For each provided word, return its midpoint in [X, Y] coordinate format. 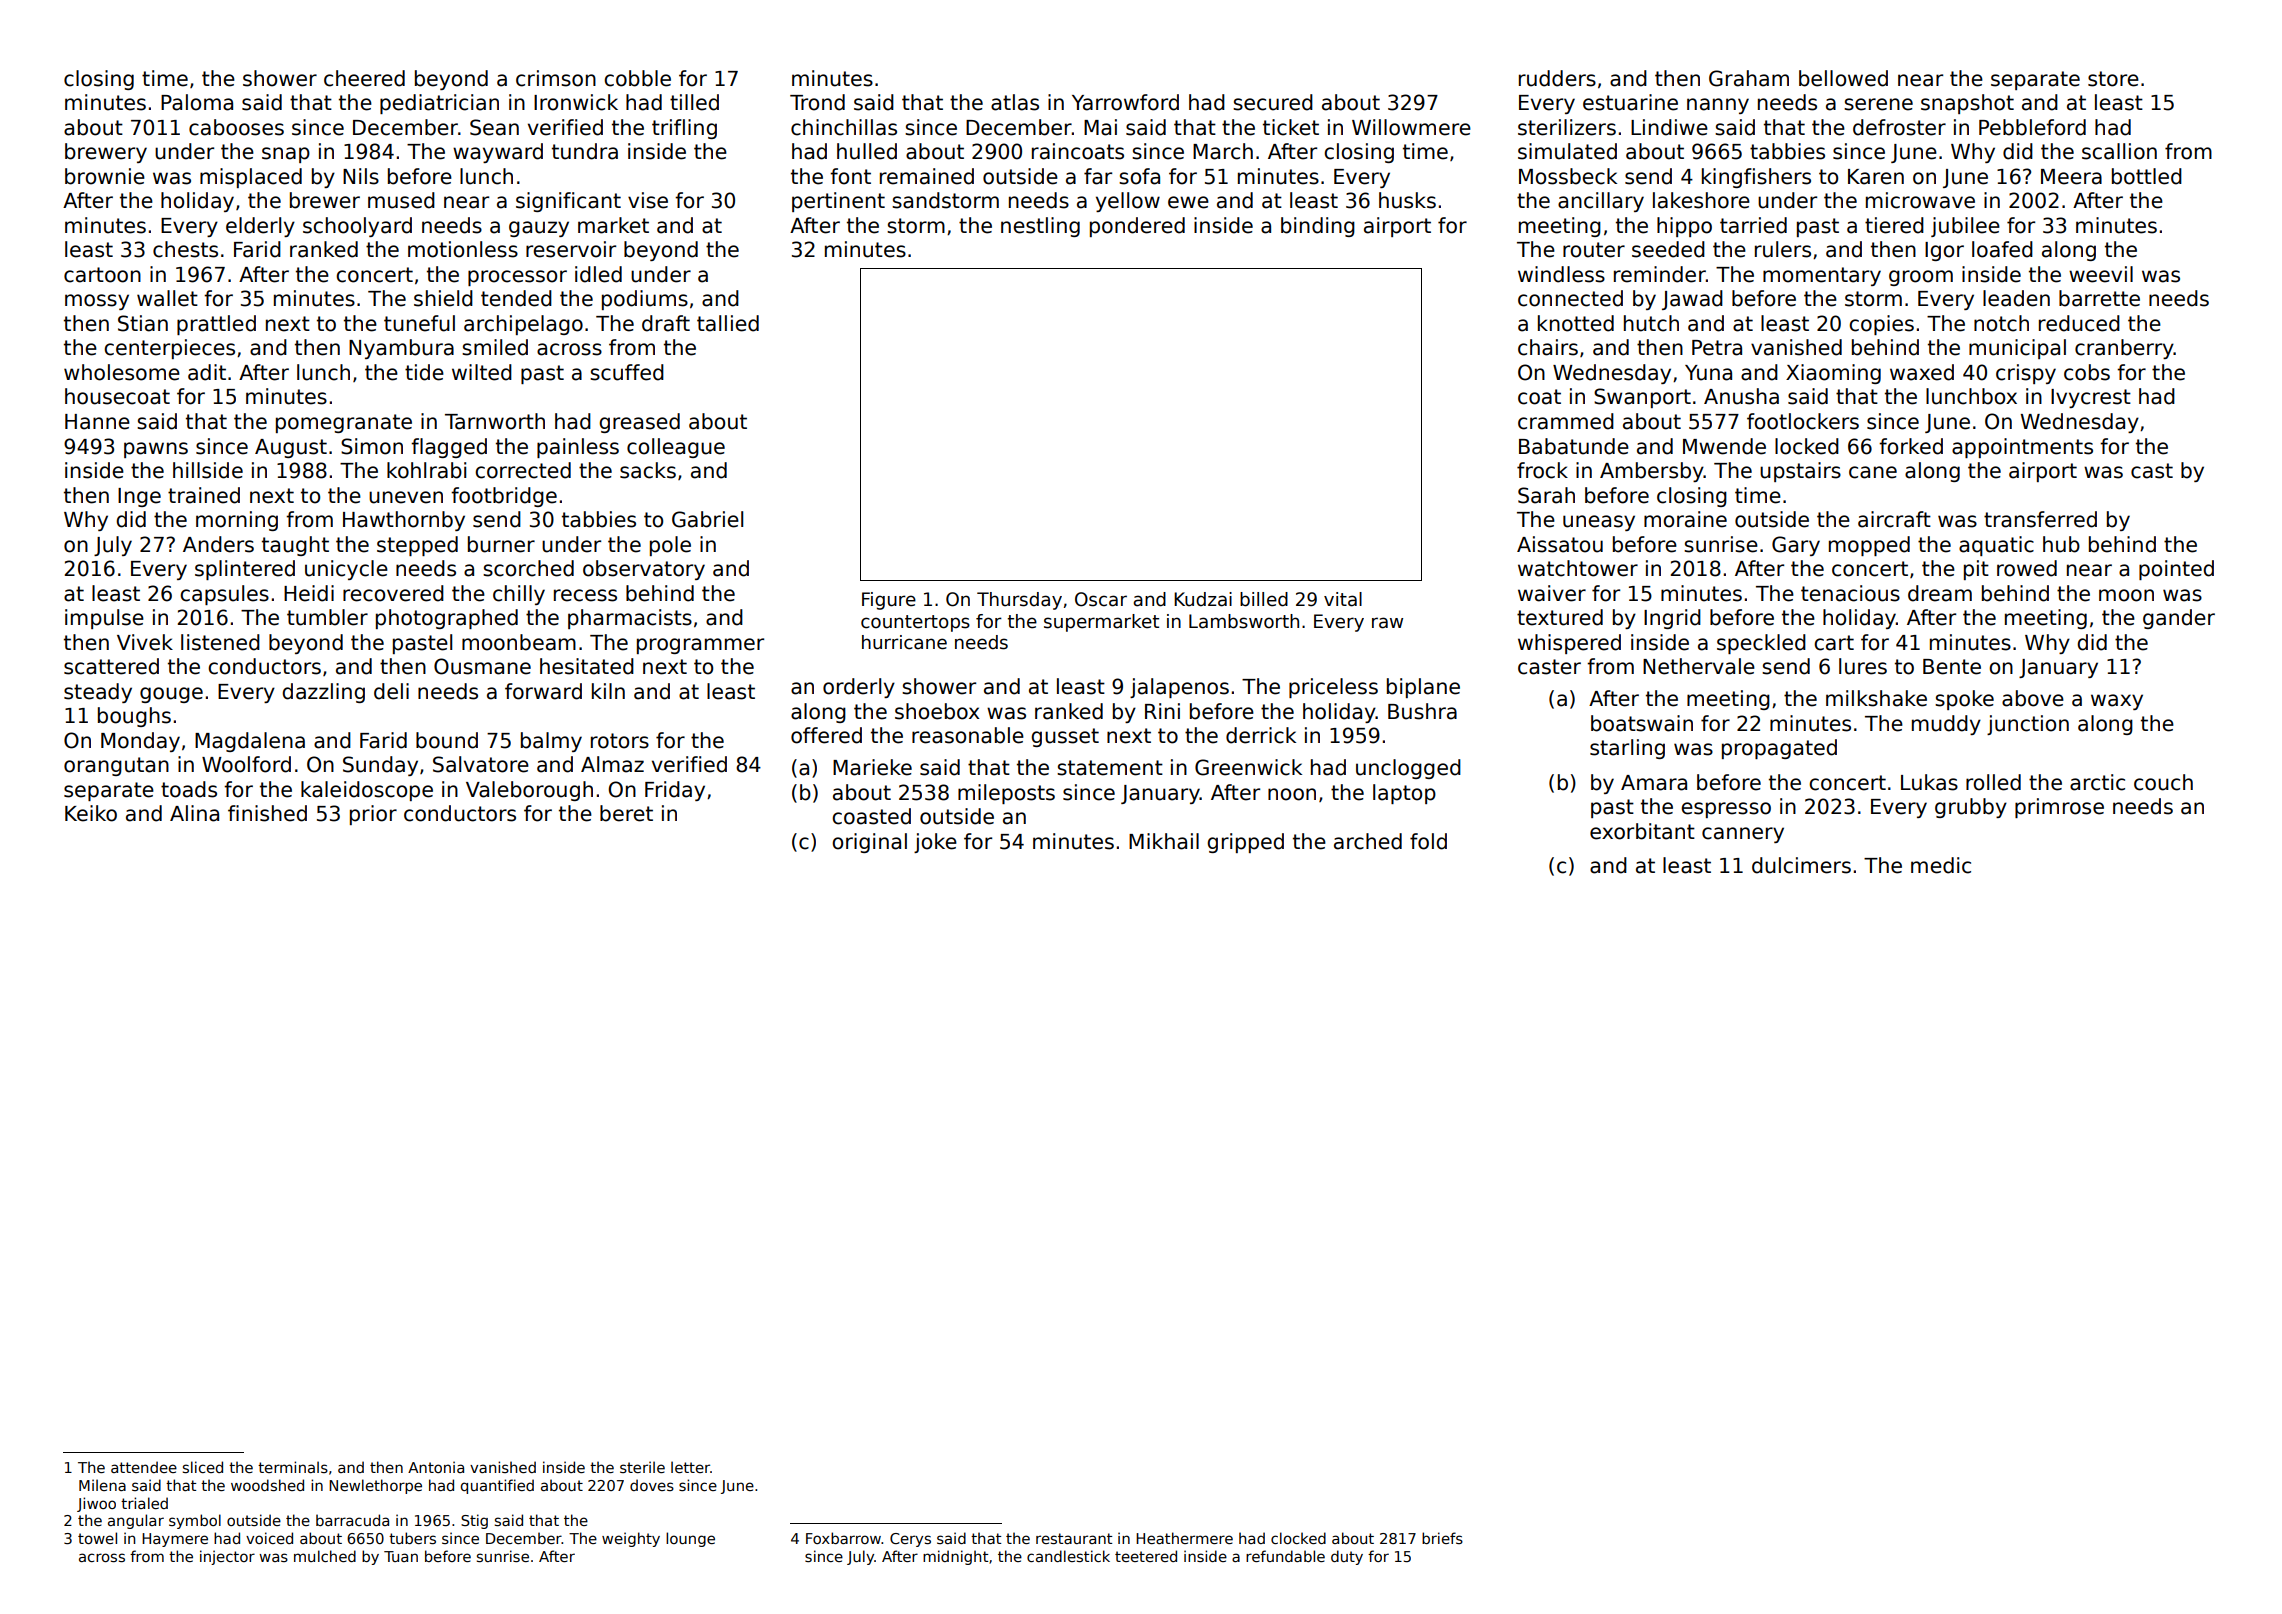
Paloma [197, 102]
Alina [194, 813]
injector [227, 1557]
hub [2061, 544]
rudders [1557, 78]
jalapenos [1179, 688]
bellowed [1843, 78]
